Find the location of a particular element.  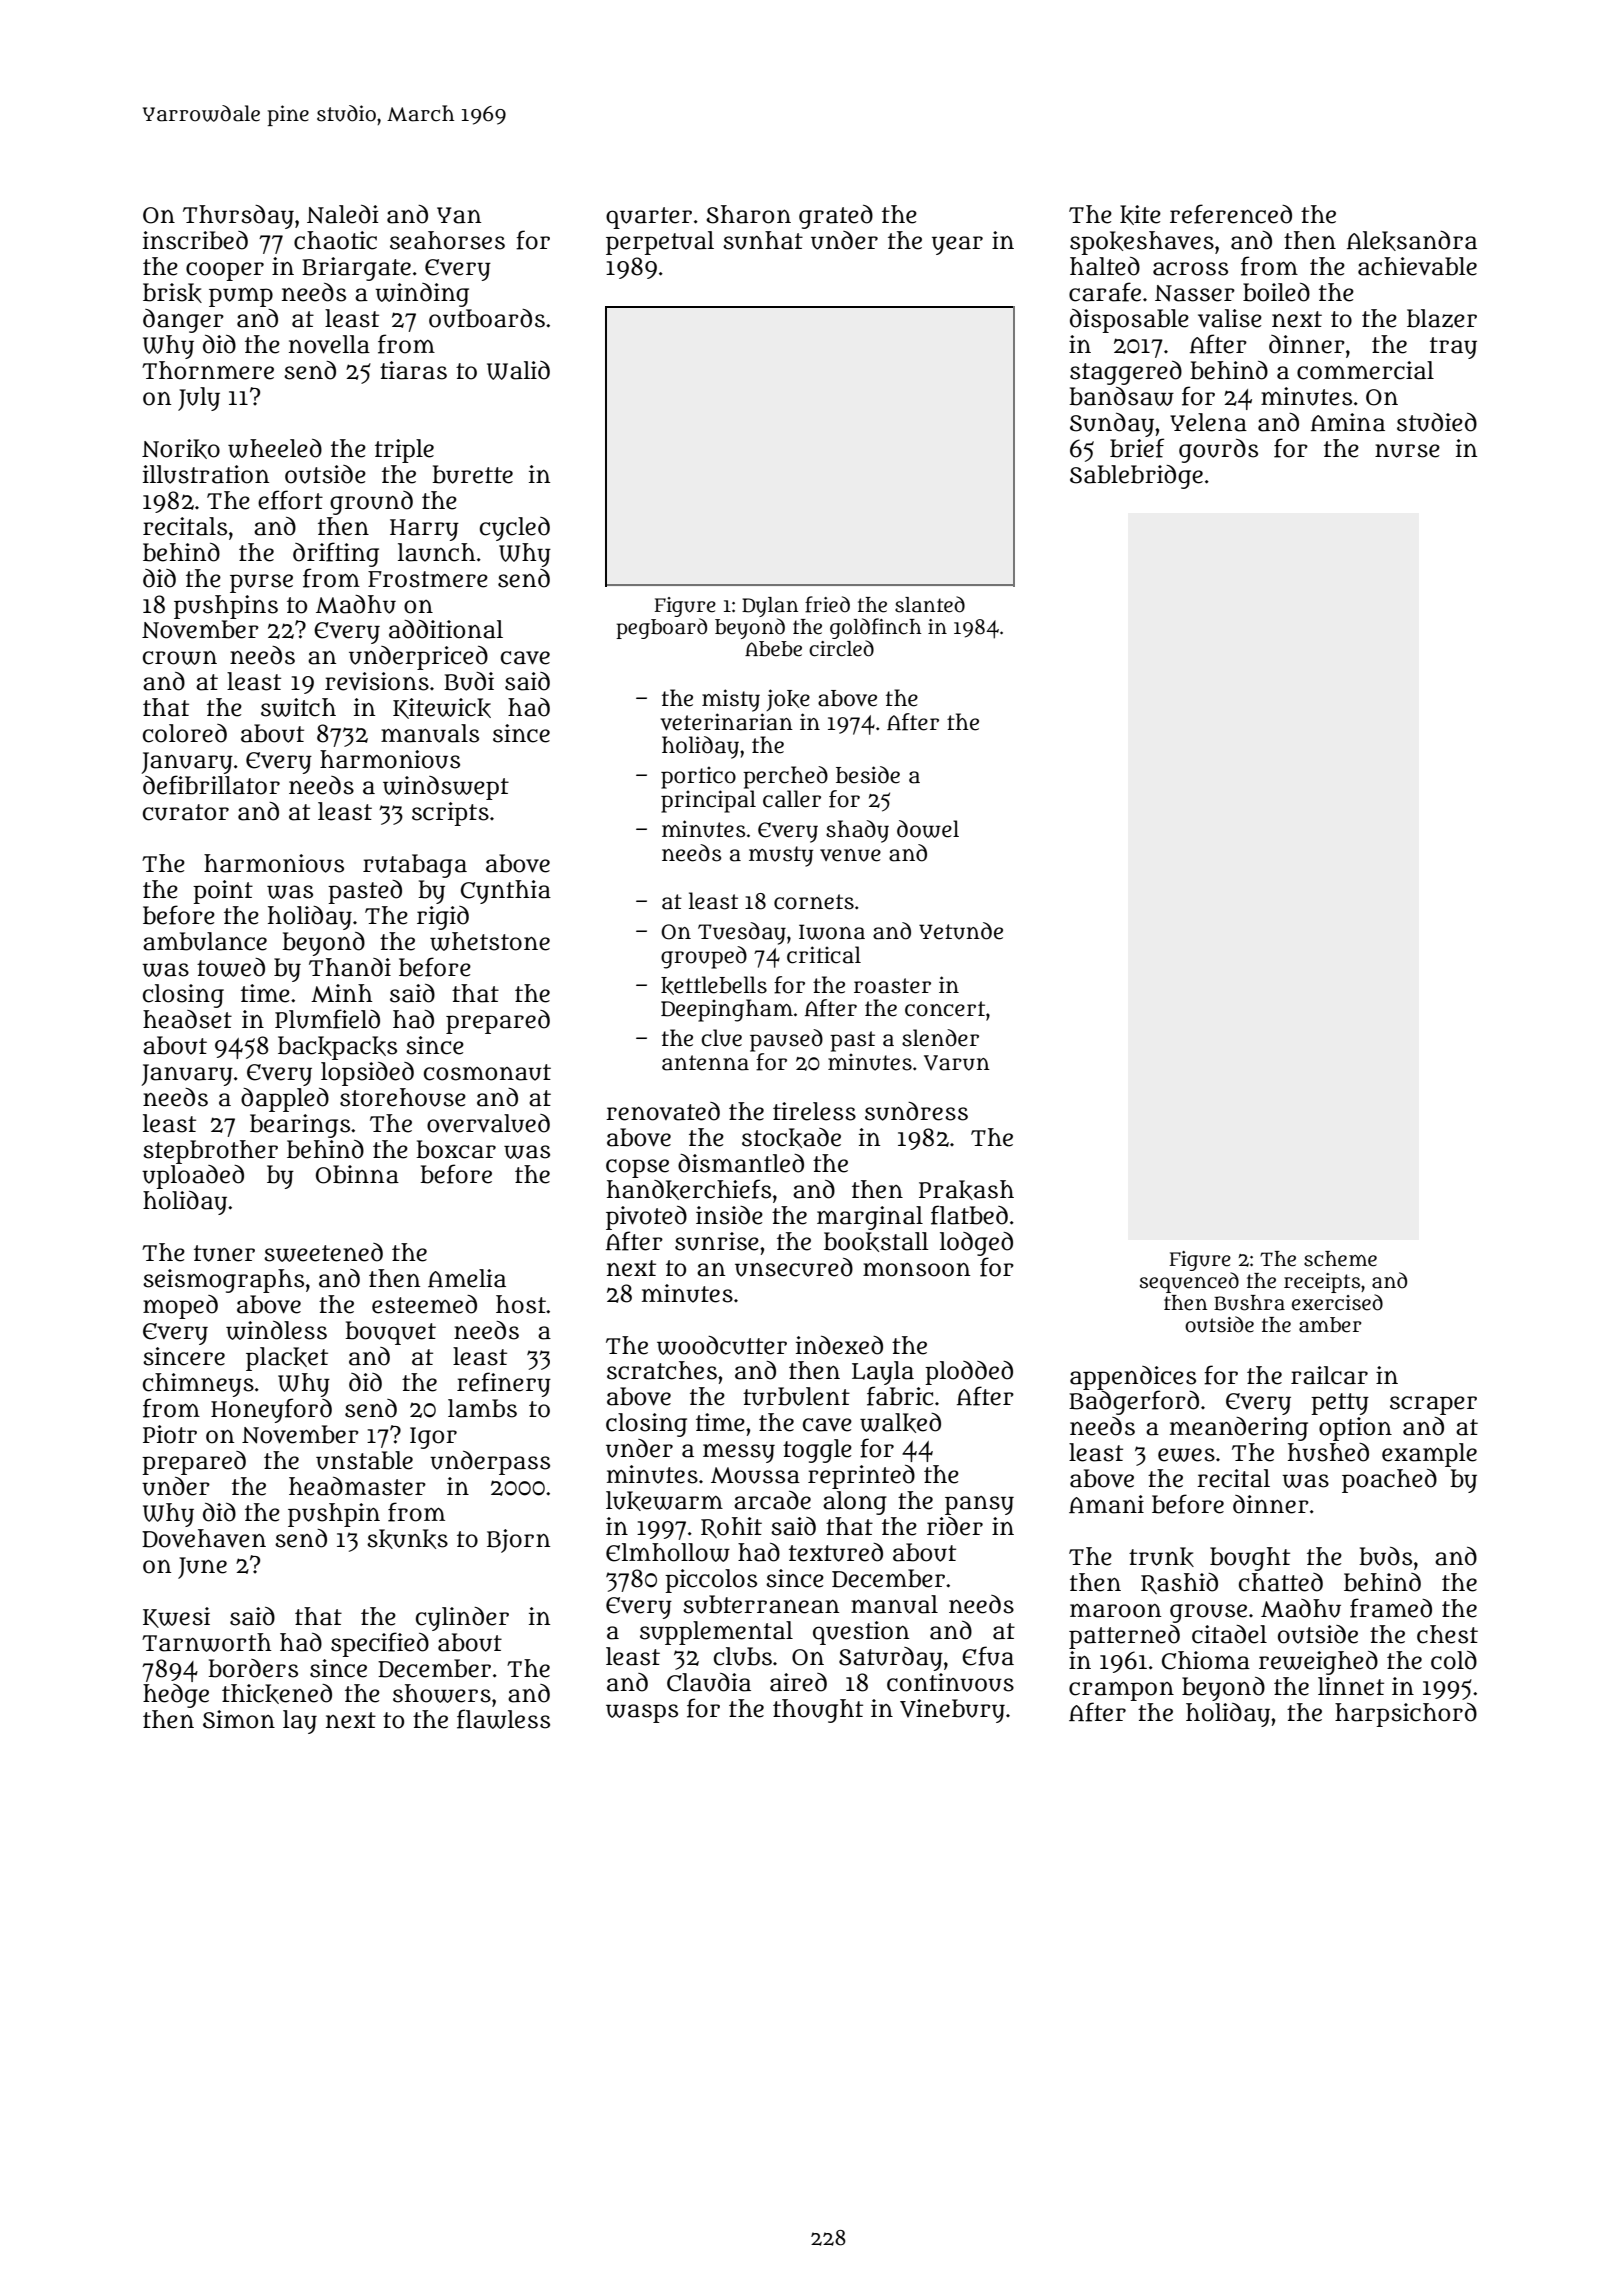

question is located at coordinates (861, 1633).
